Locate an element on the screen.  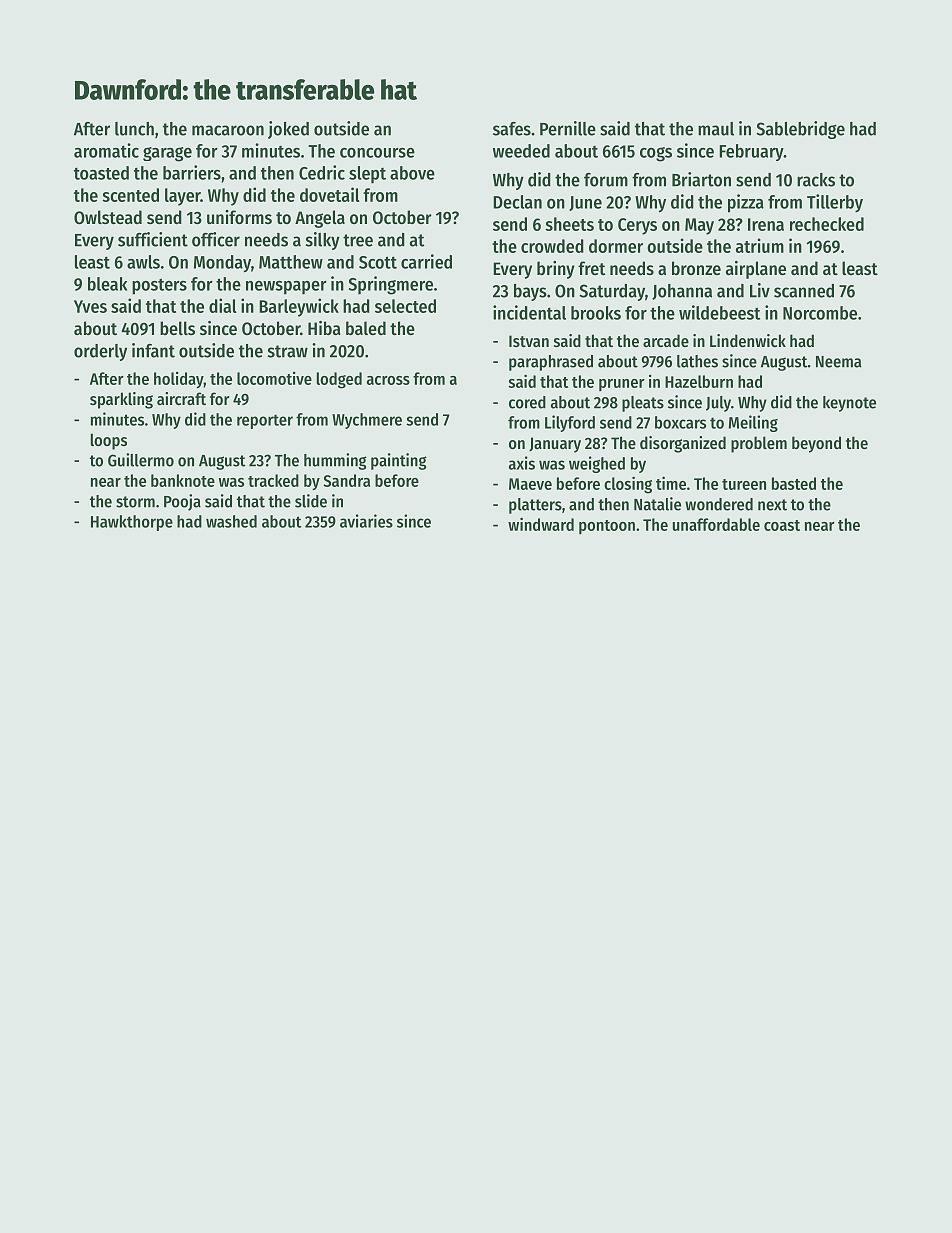
toasted is located at coordinates (101, 173).
